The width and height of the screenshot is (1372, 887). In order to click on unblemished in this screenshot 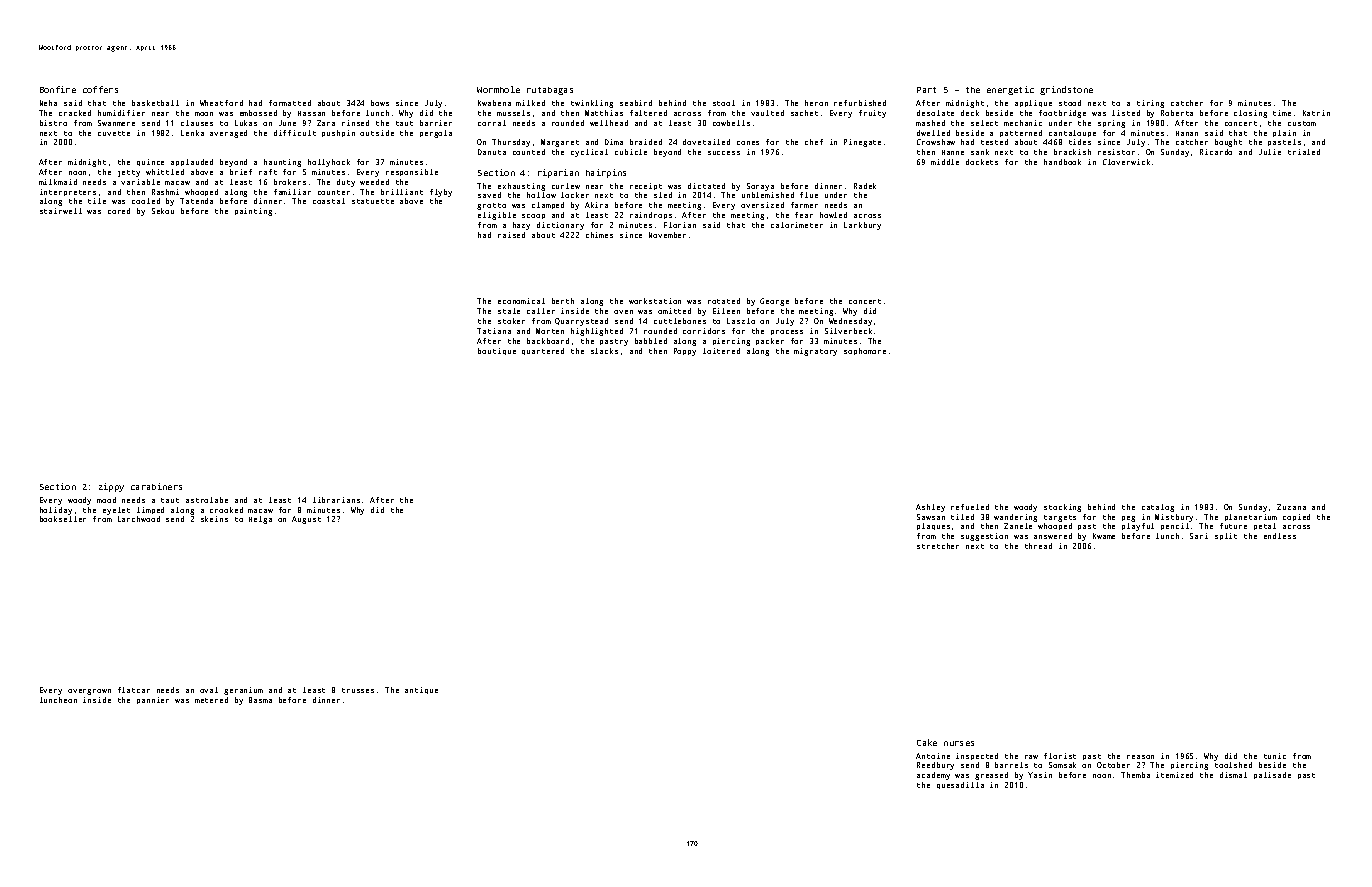, I will do `click(768, 195)`.
